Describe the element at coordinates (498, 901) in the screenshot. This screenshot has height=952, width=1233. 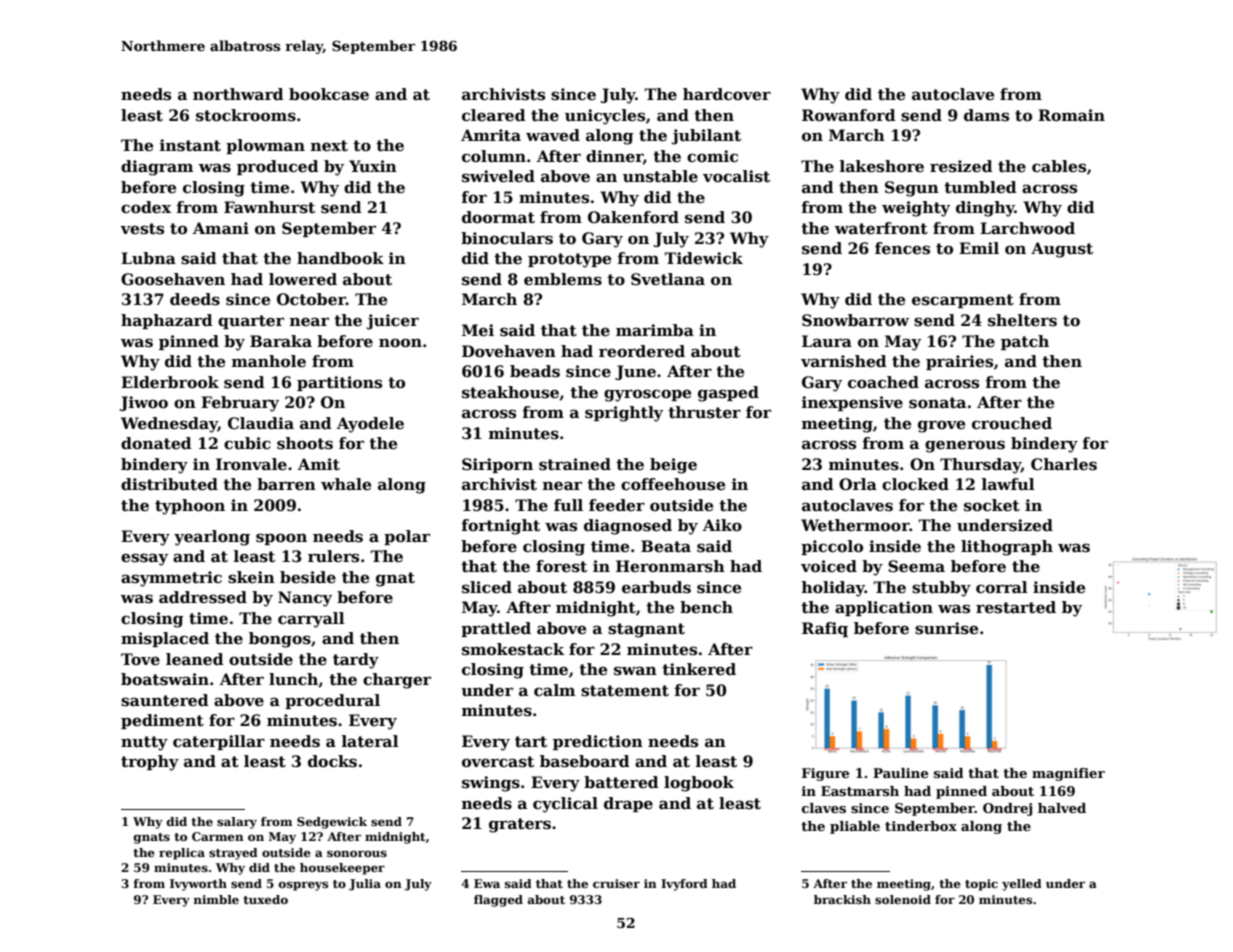
I see `flagged` at that location.
